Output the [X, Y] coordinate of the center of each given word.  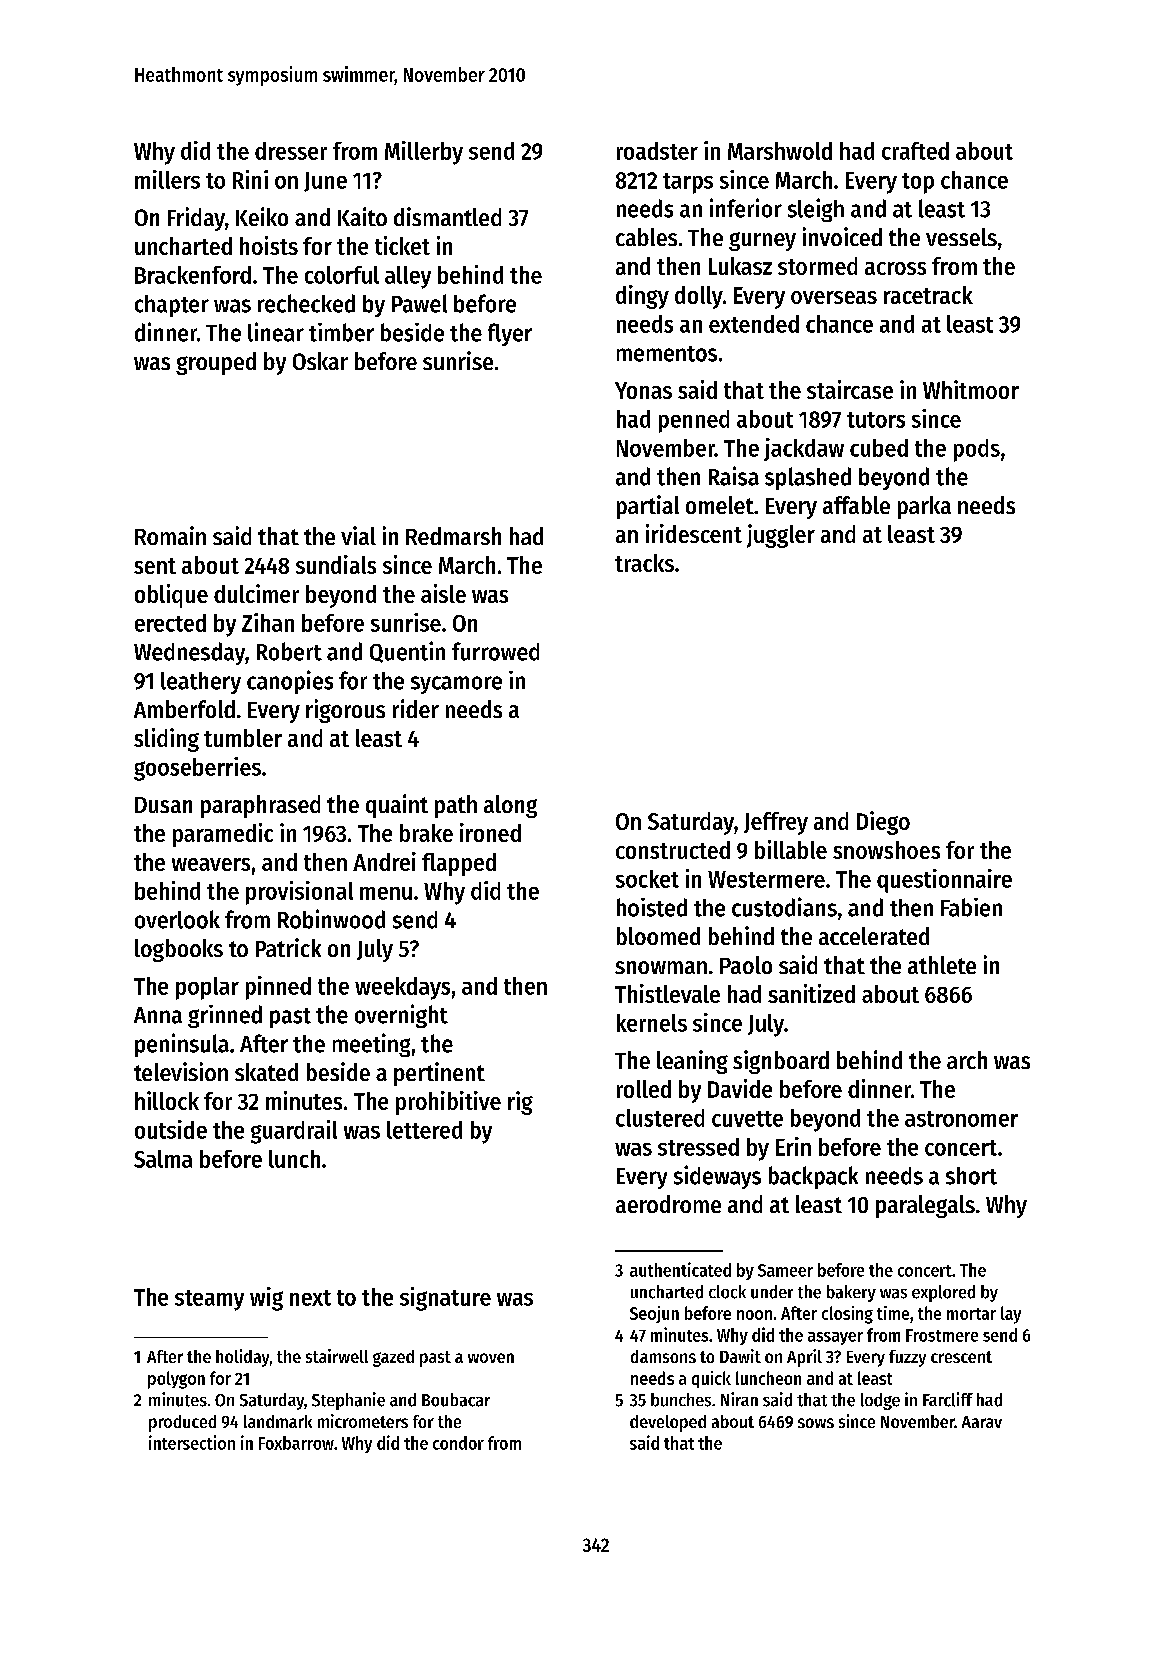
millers [167, 179]
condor [458, 1443]
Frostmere [942, 1335]
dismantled [447, 216]
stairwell [337, 1356]
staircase [850, 389]
